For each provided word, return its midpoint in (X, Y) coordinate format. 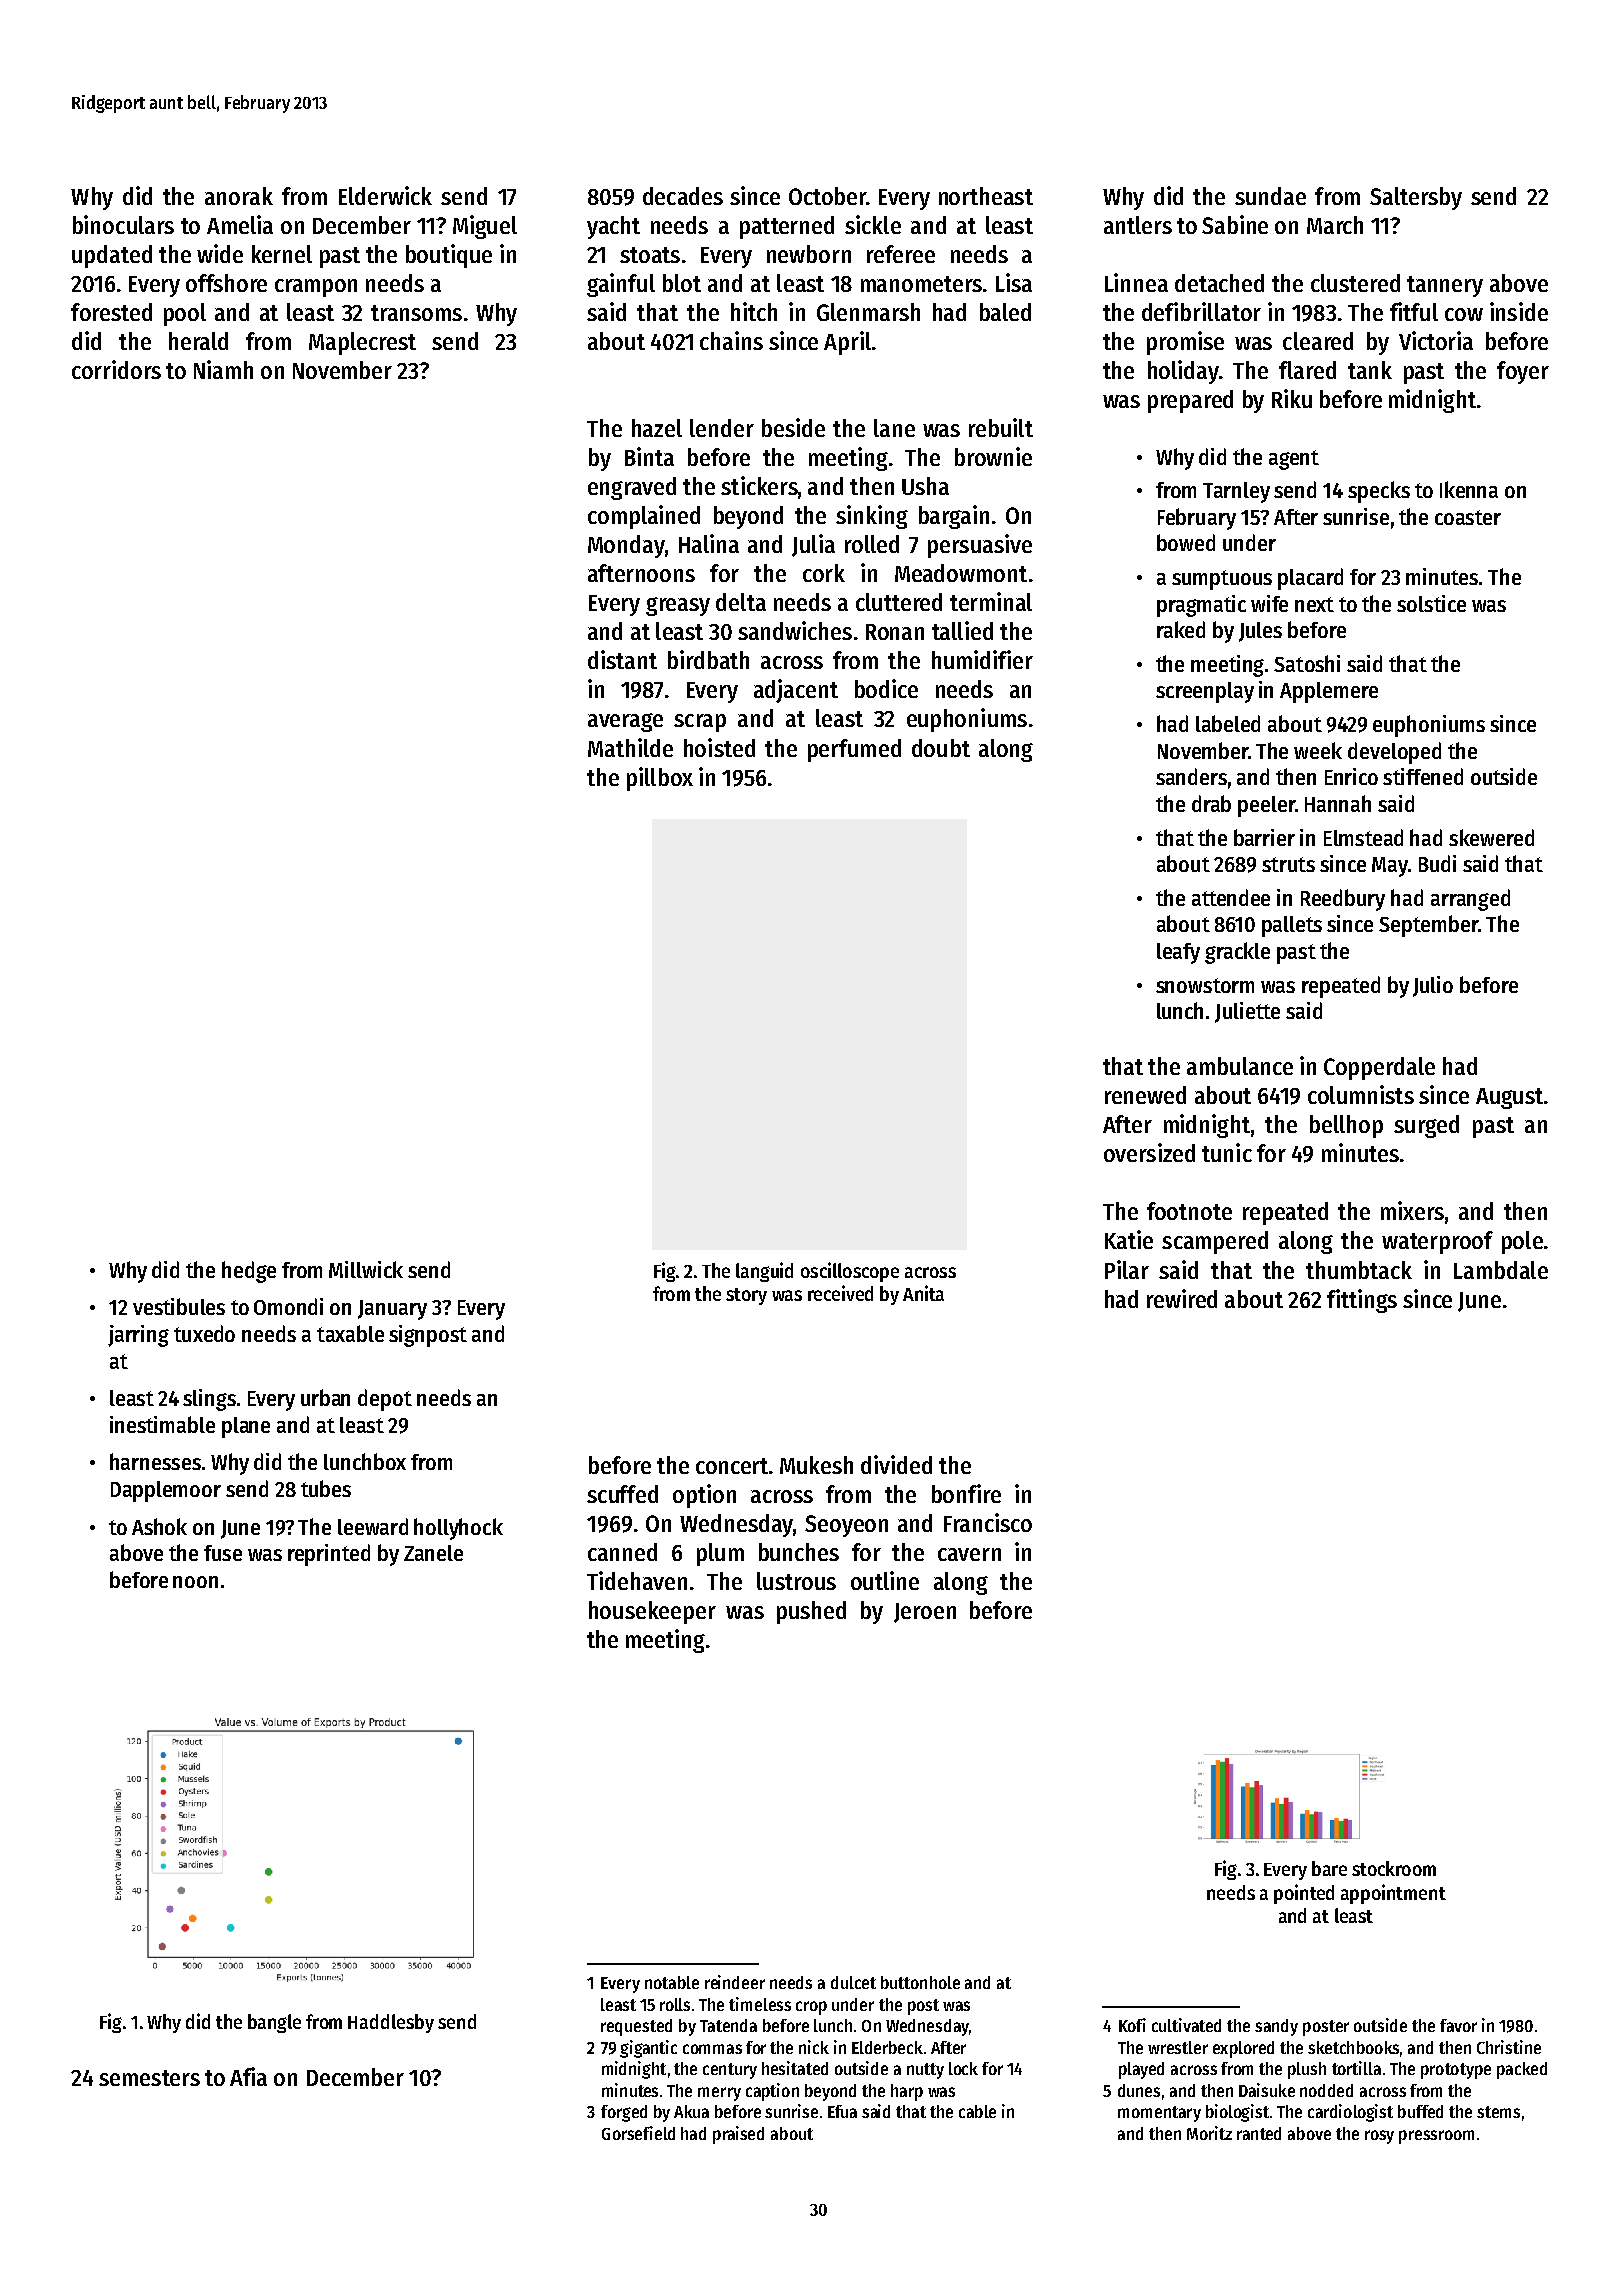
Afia (248, 2076)
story (746, 1296)
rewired (1182, 1298)
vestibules (179, 1306)
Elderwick (385, 195)
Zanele (433, 1553)
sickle (873, 224)
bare (1329, 1868)
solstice (1431, 603)
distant (622, 659)
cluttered (899, 602)
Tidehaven (637, 1580)
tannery (1445, 286)
